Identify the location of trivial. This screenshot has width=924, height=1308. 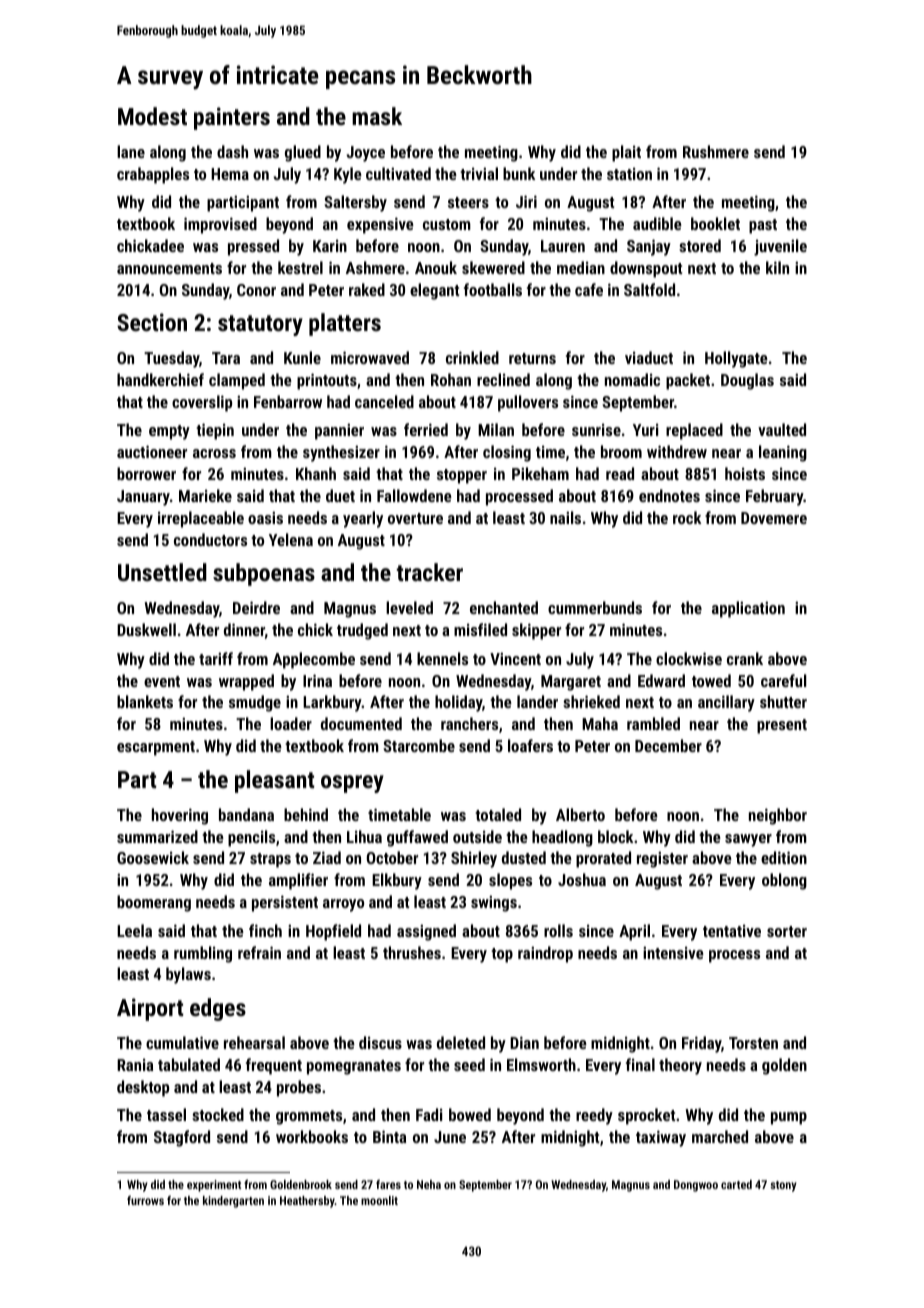
(479, 173).
